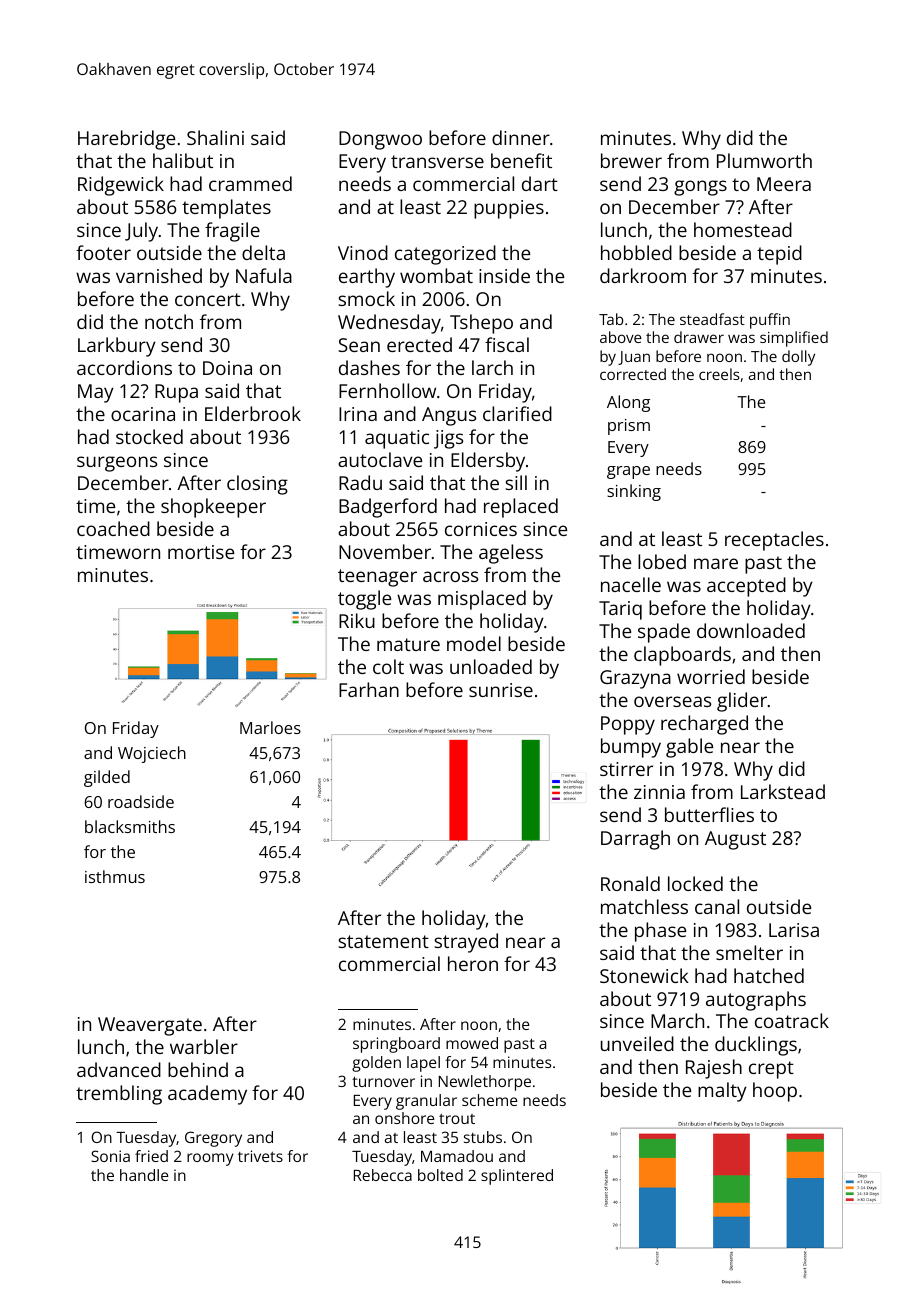 This screenshot has height=1316, width=908. What do you see at coordinates (144, 1175) in the screenshot?
I see `handle` at bounding box center [144, 1175].
